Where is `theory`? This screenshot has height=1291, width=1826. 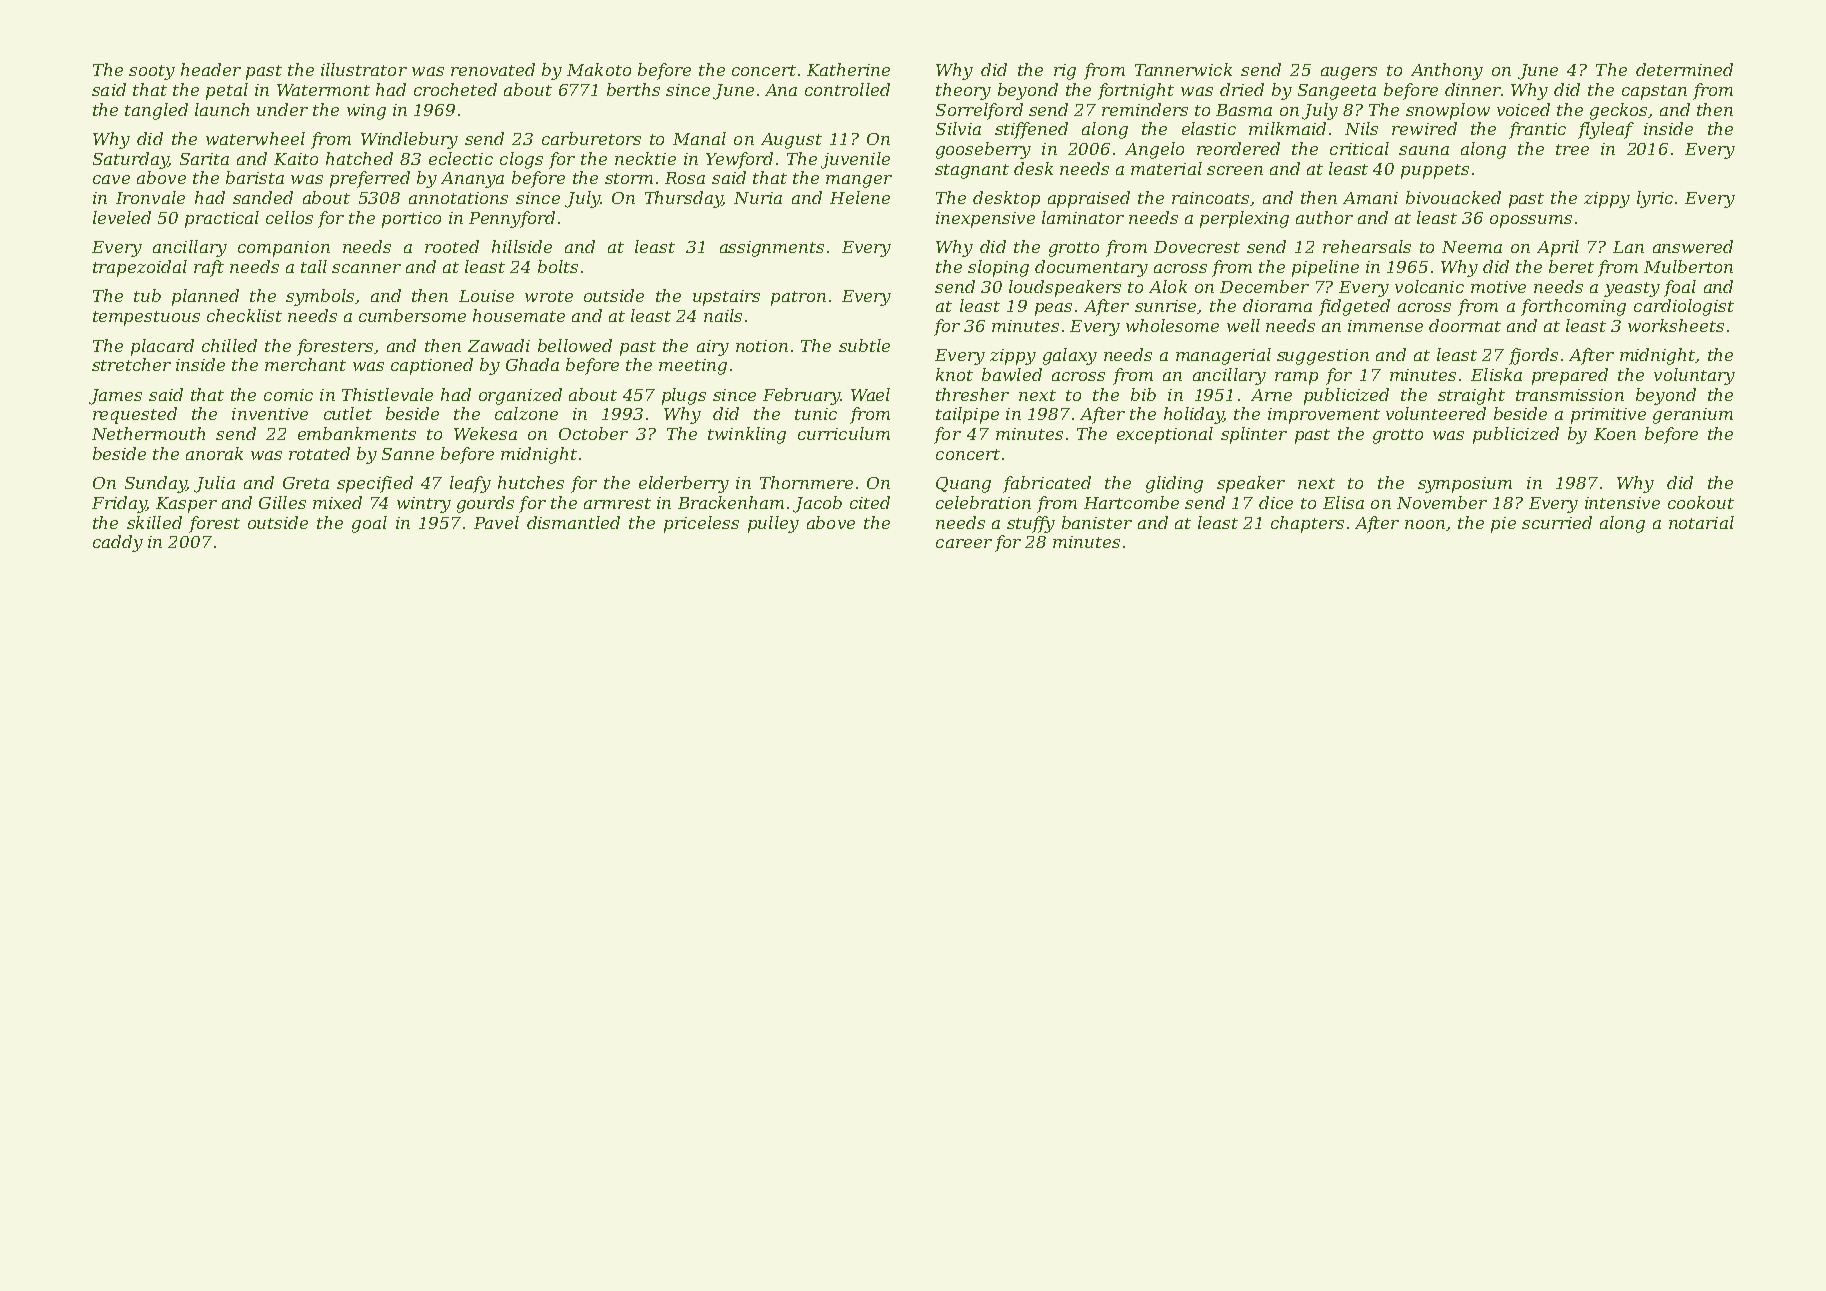 theory is located at coordinates (963, 91).
